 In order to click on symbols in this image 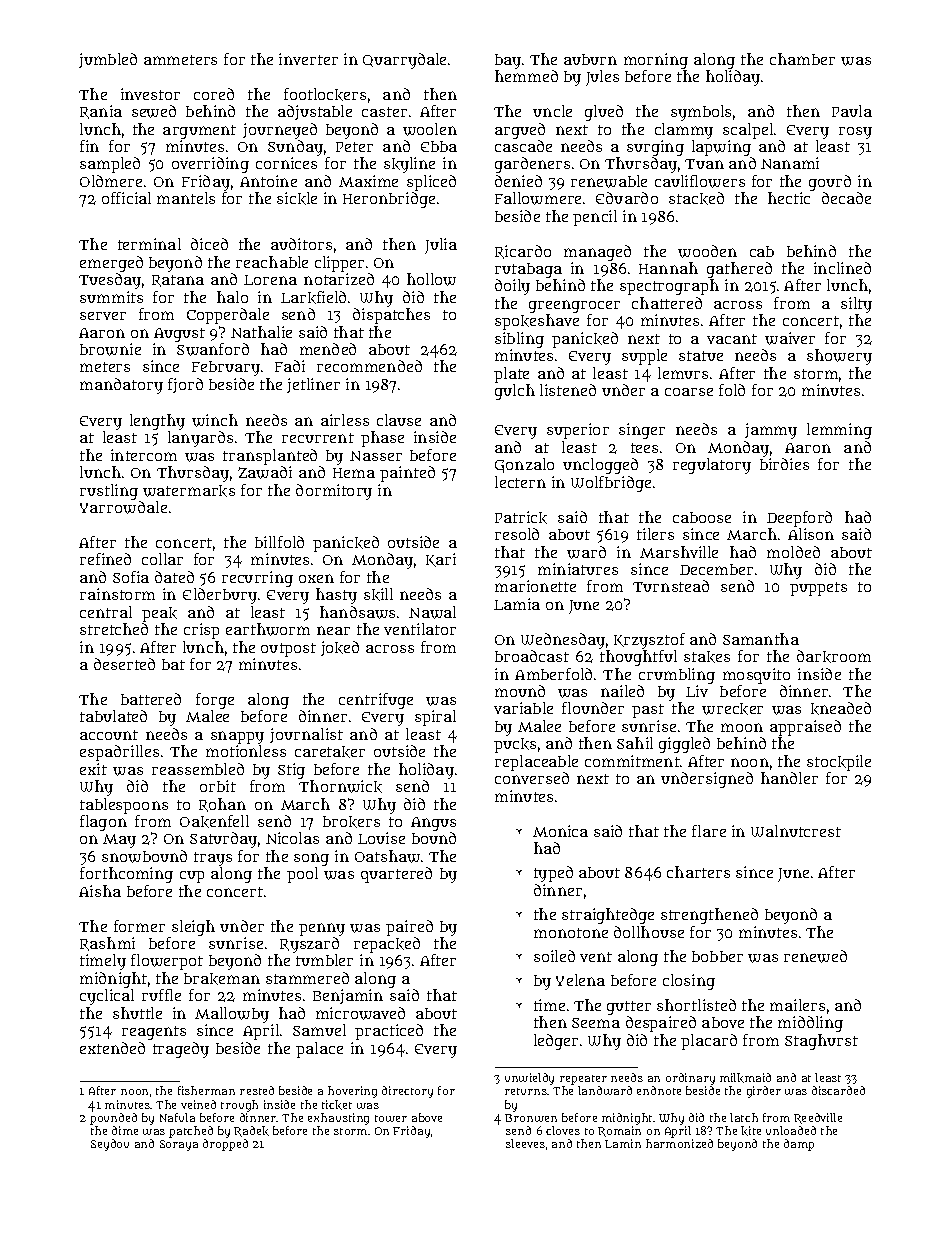, I will do `click(701, 113)`.
